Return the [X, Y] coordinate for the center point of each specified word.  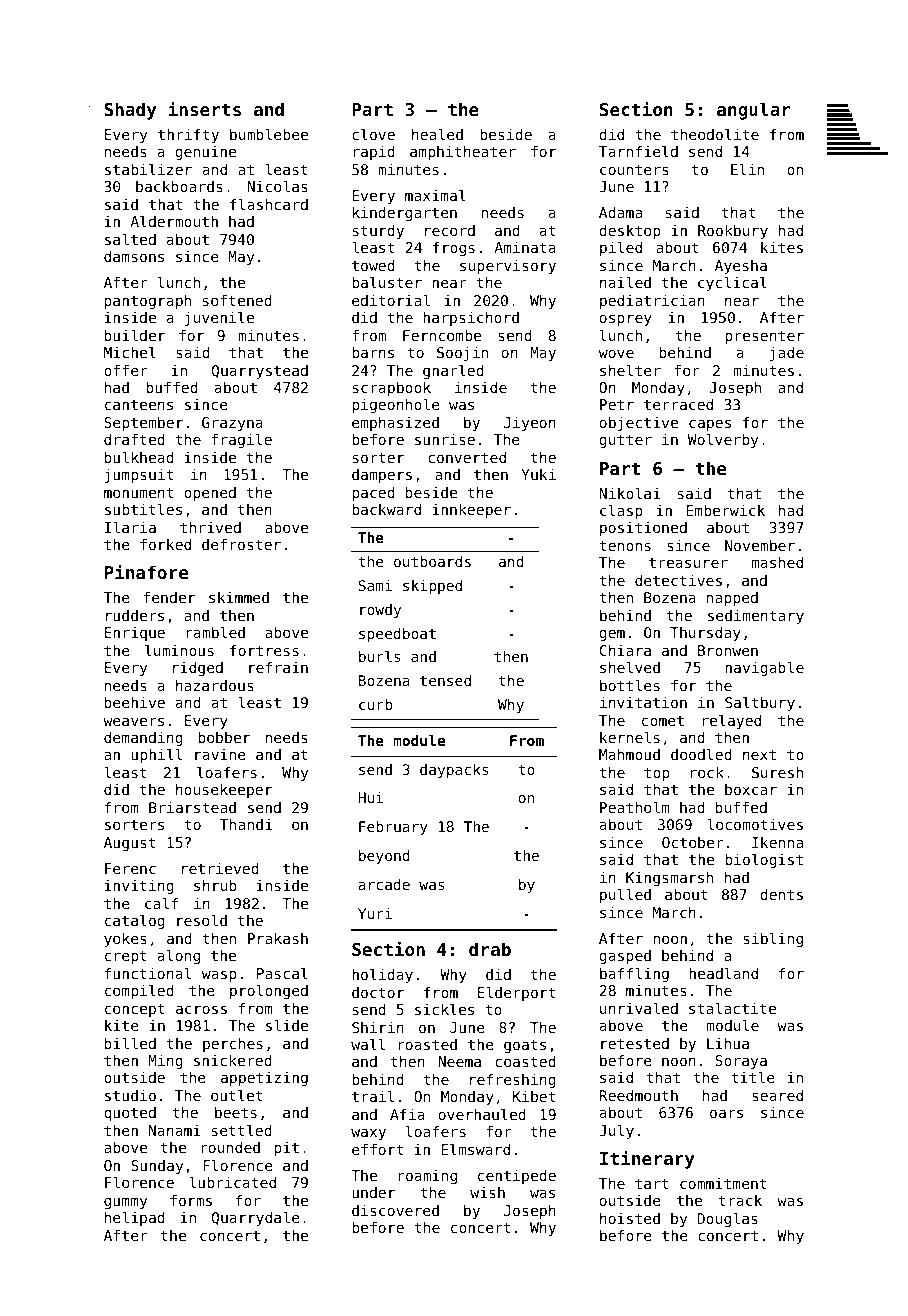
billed [130, 1043]
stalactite [732, 1008]
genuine [205, 153]
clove [373, 134]
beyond [384, 857]
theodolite [715, 134]
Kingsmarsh [669, 879]
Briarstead [192, 807]
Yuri [375, 913]
